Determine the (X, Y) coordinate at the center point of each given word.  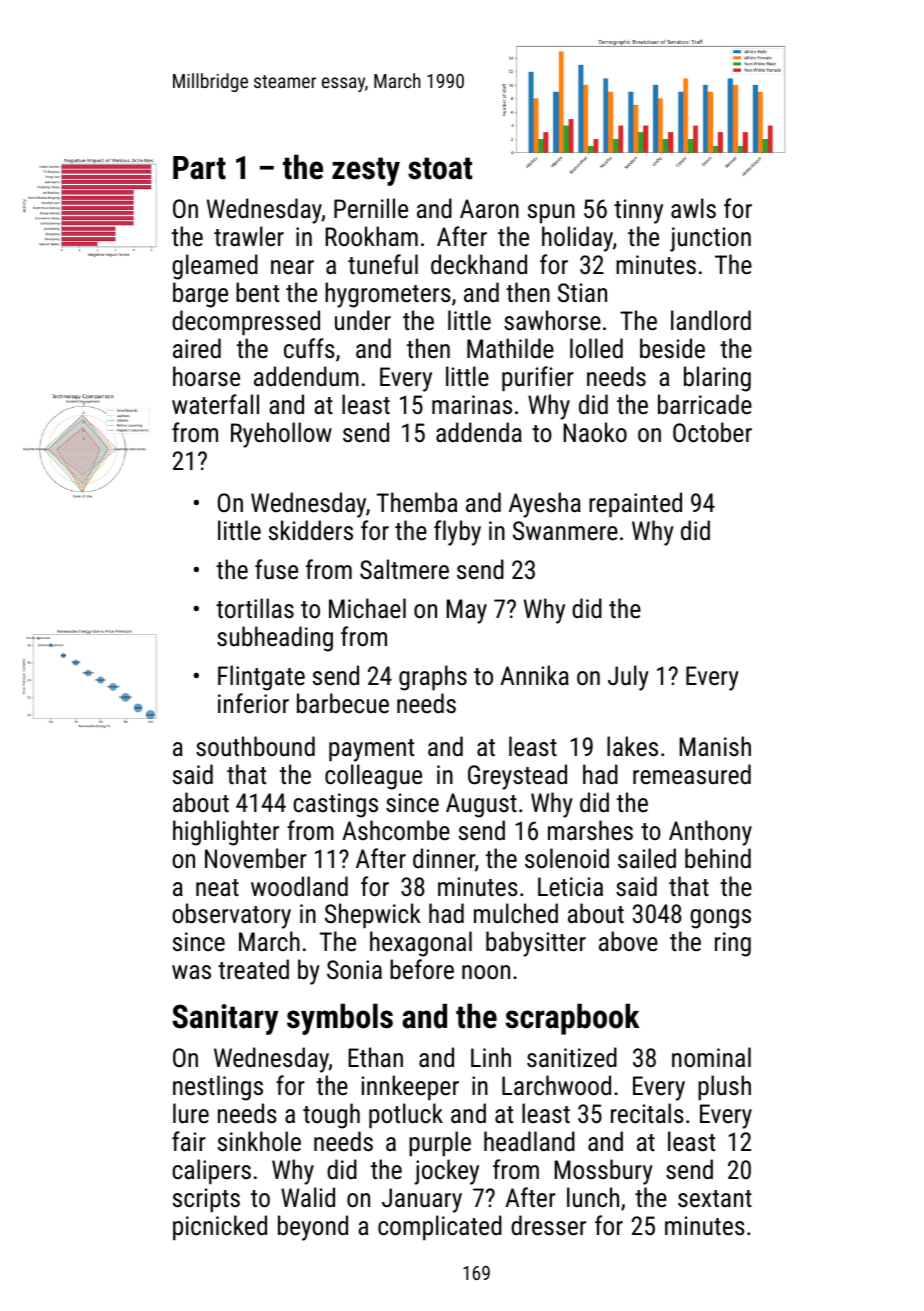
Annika (534, 675)
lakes (632, 746)
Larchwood (556, 1085)
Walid (308, 1197)
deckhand (479, 264)
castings (335, 805)
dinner (444, 858)
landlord (711, 320)
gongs (720, 919)
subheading (275, 639)
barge (200, 295)
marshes (590, 830)
